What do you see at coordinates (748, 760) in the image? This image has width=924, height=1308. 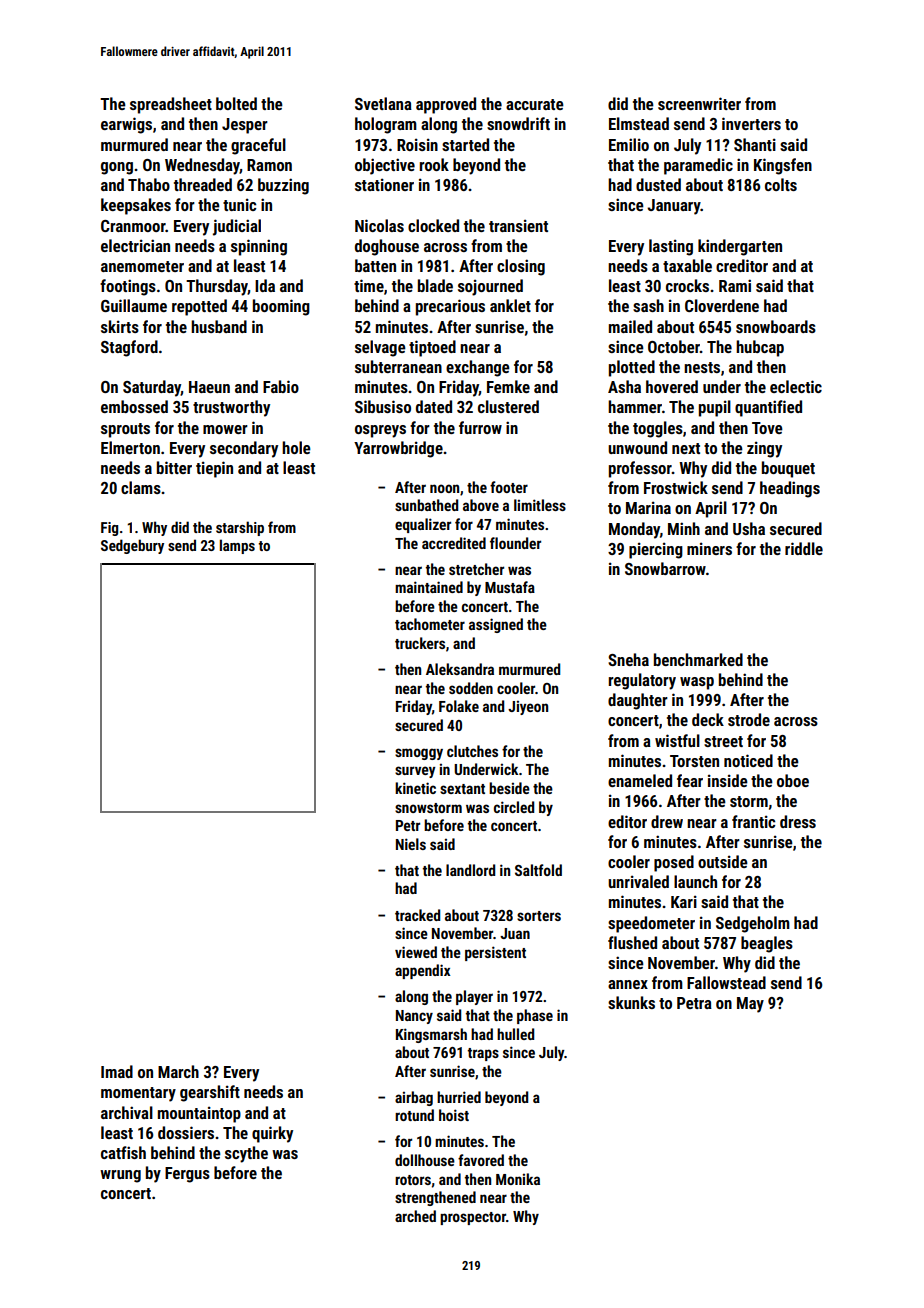 I see `noticed` at bounding box center [748, 760].
